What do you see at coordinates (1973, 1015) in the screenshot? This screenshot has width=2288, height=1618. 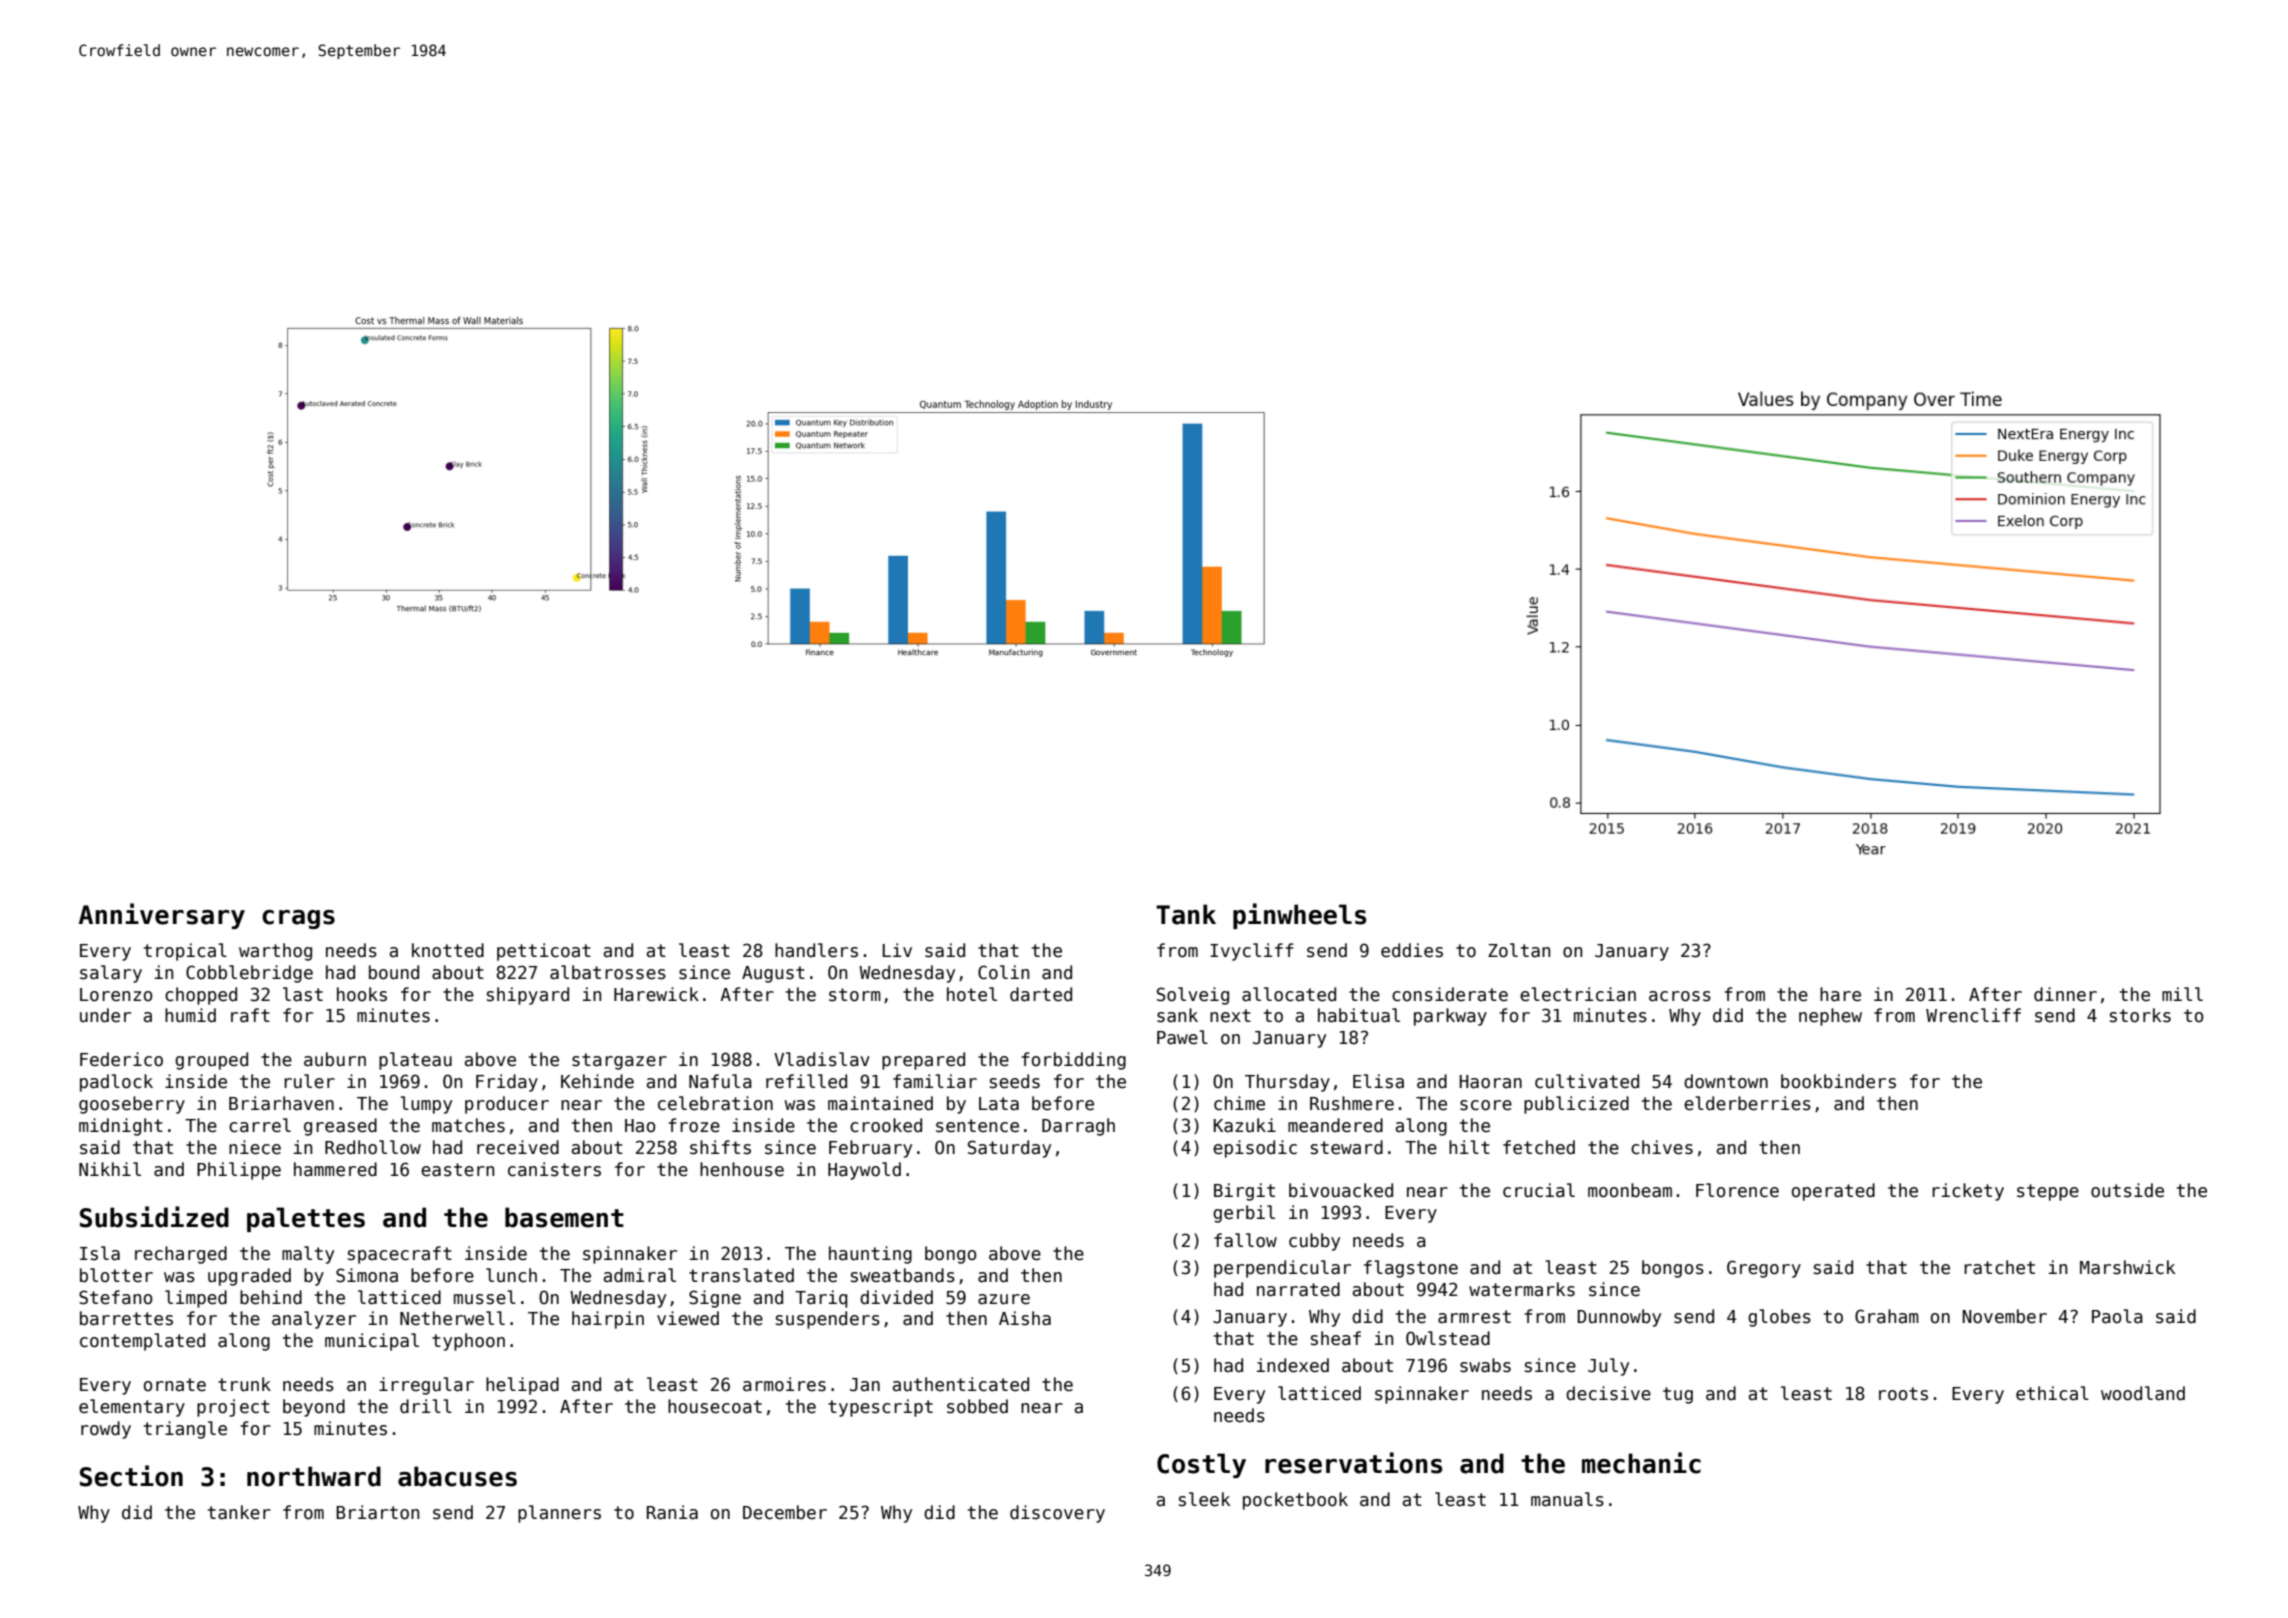 I see `Wrencliff` at bounding box center [1973, 1015].
